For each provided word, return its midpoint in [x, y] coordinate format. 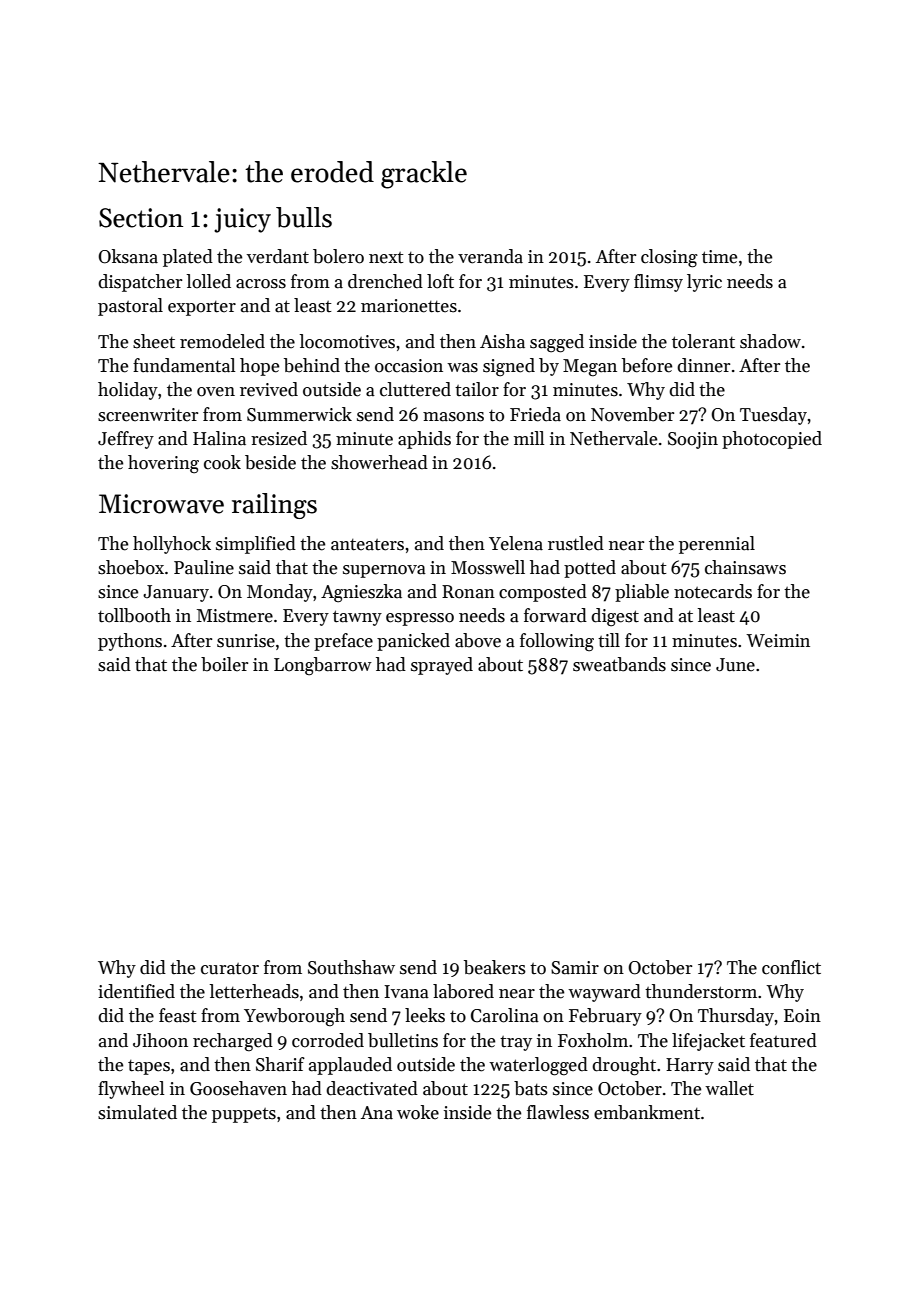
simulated [137, 1112]
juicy [242, 220]
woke [418, 1112]
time [719, 257]
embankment [647, 1112]
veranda [490, 256]
